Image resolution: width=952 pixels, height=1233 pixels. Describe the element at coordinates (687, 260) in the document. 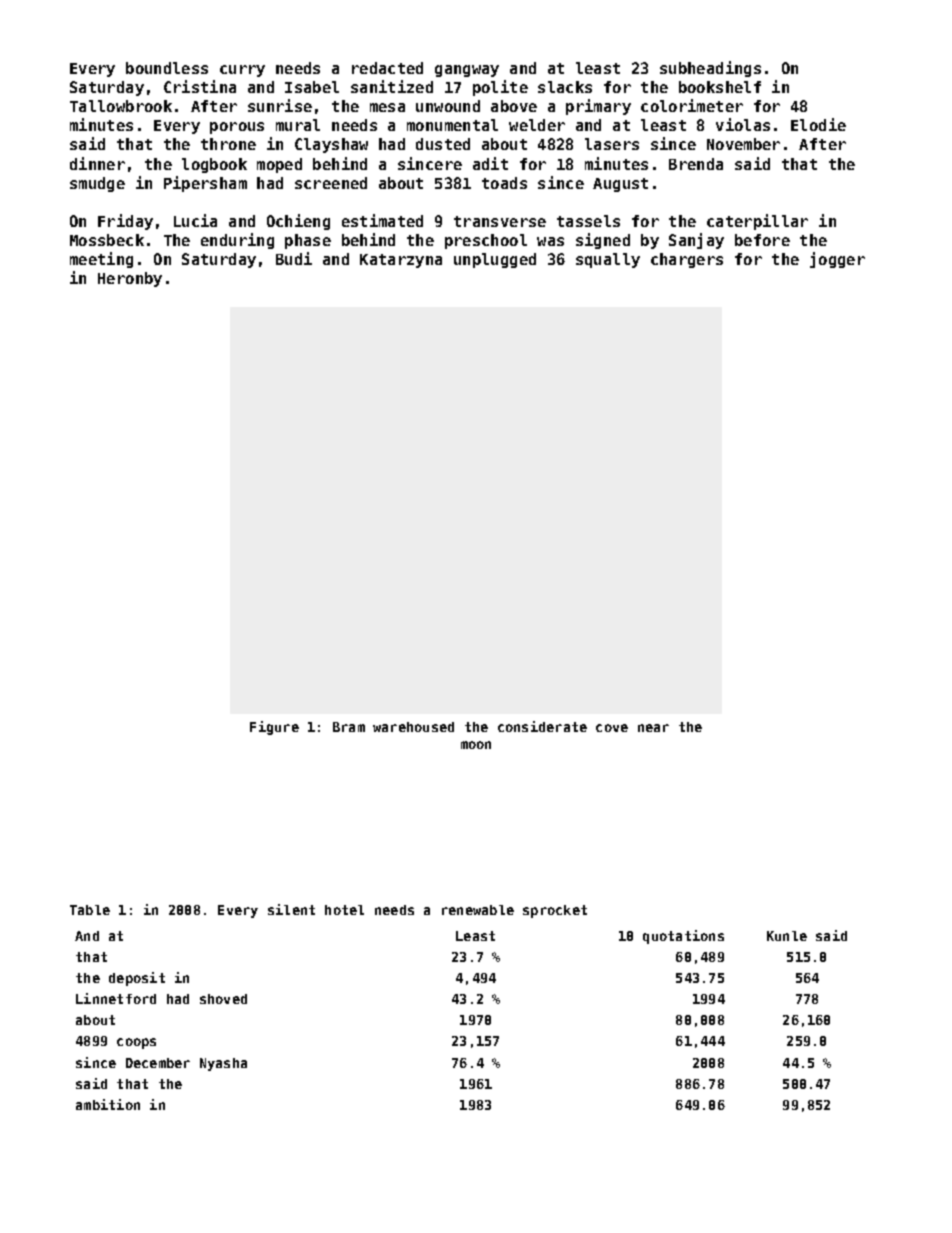

I see `chargers` at that location.
